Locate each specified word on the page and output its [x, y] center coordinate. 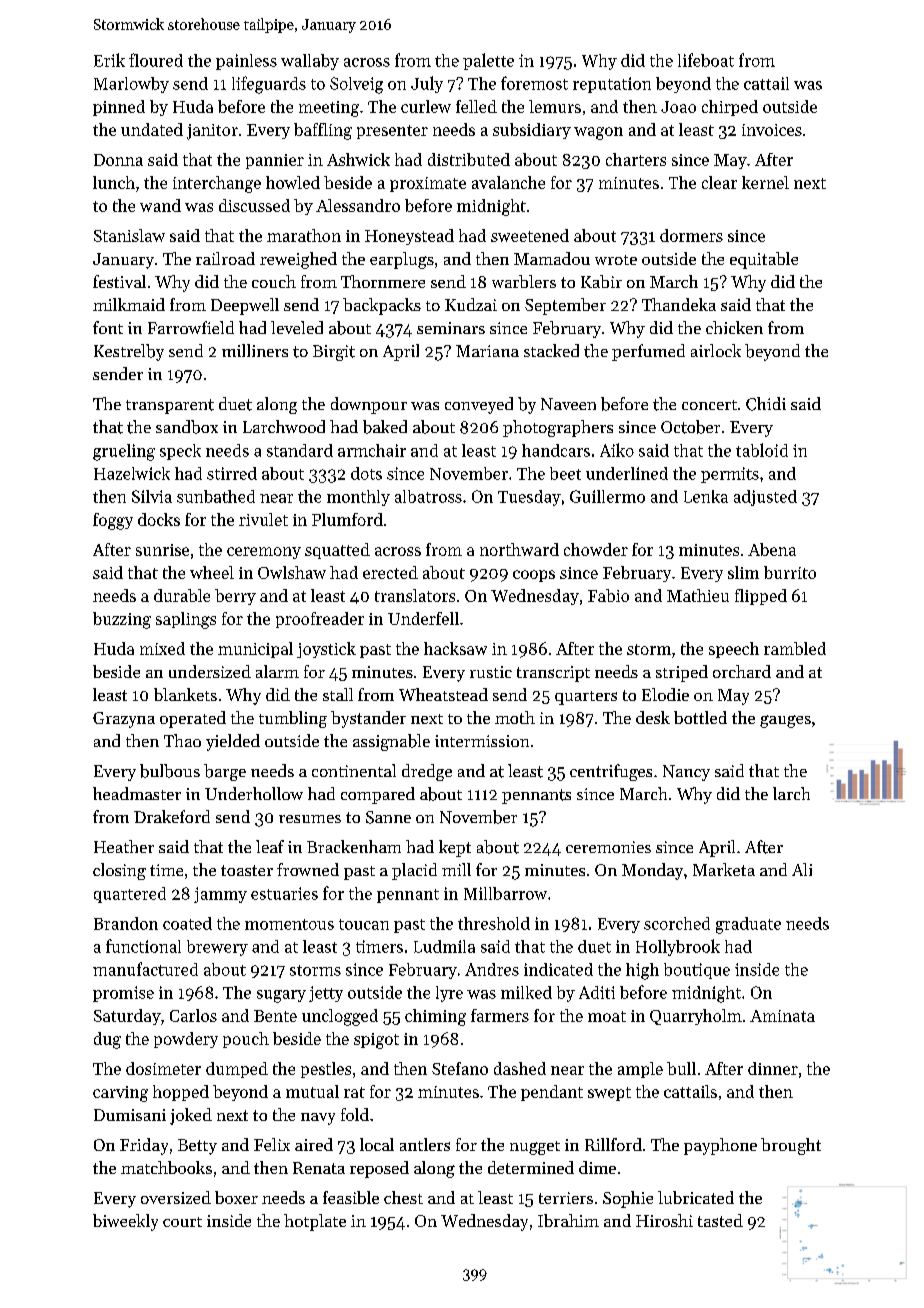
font [108, 327]
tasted [720, 1220]
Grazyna [124, 720]
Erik [109, 60]
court [182, 1222]
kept [455, 848]
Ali [802, 869]
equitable [764, 260]
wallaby [310, 62]
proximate [428, 184]
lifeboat [706, 60]
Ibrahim [568, 1220]
